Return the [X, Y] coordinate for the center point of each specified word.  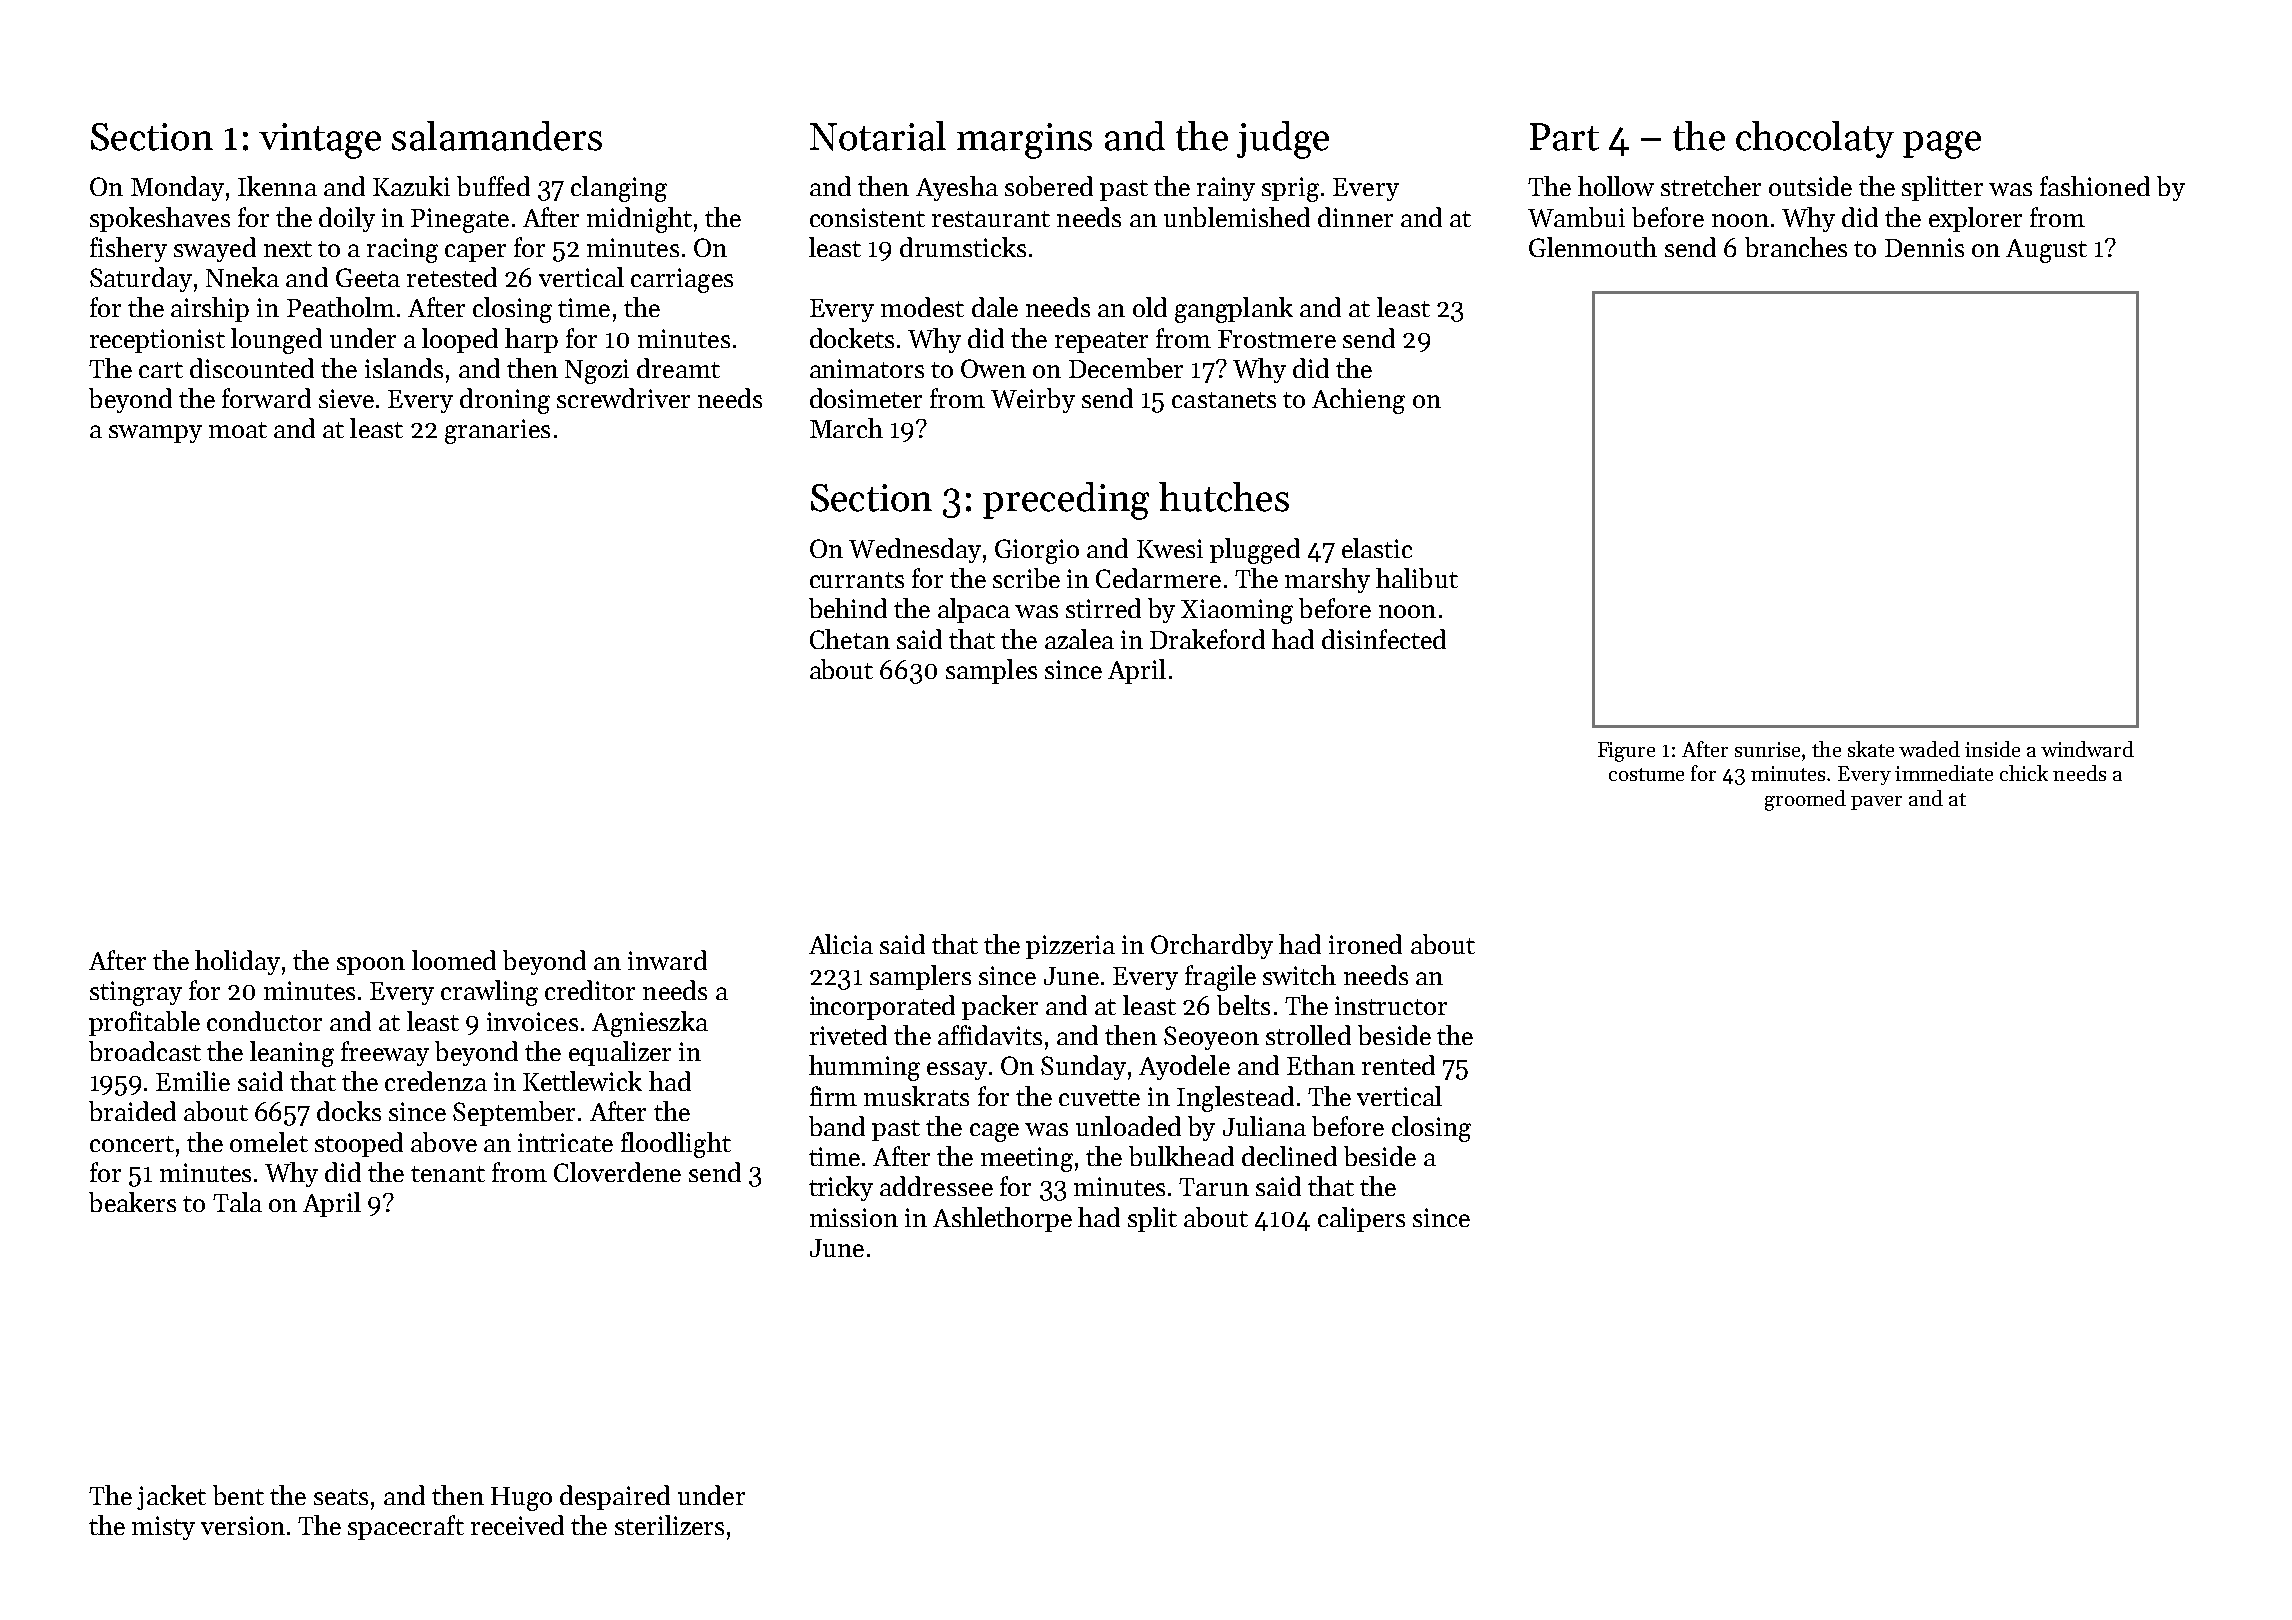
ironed [1365, 944]
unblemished [1237, 217]
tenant [448, 1174]
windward [2087, 749]
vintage [320, 141]
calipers [1361, 1219]
